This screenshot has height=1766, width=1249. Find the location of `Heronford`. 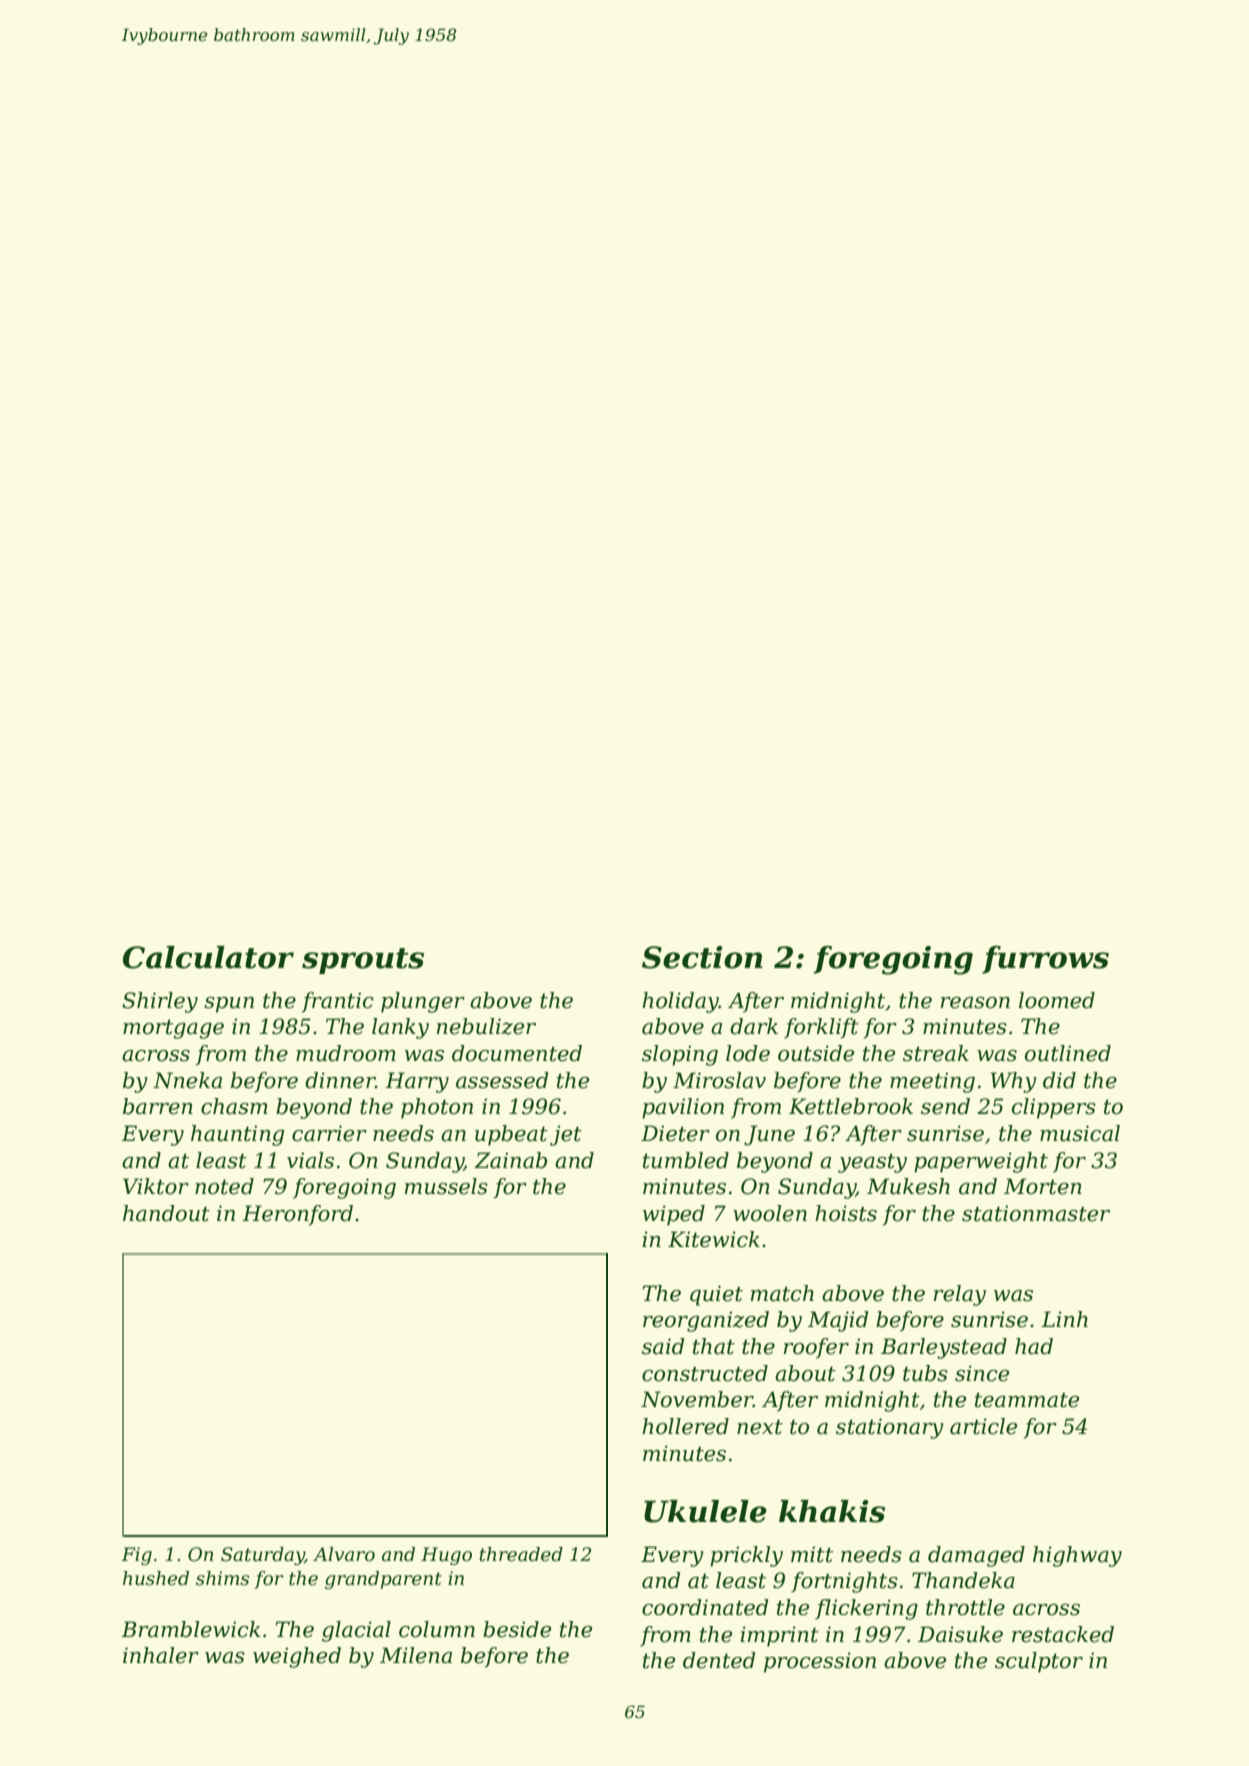

Heronford is located at coordinates (297, 1215).
